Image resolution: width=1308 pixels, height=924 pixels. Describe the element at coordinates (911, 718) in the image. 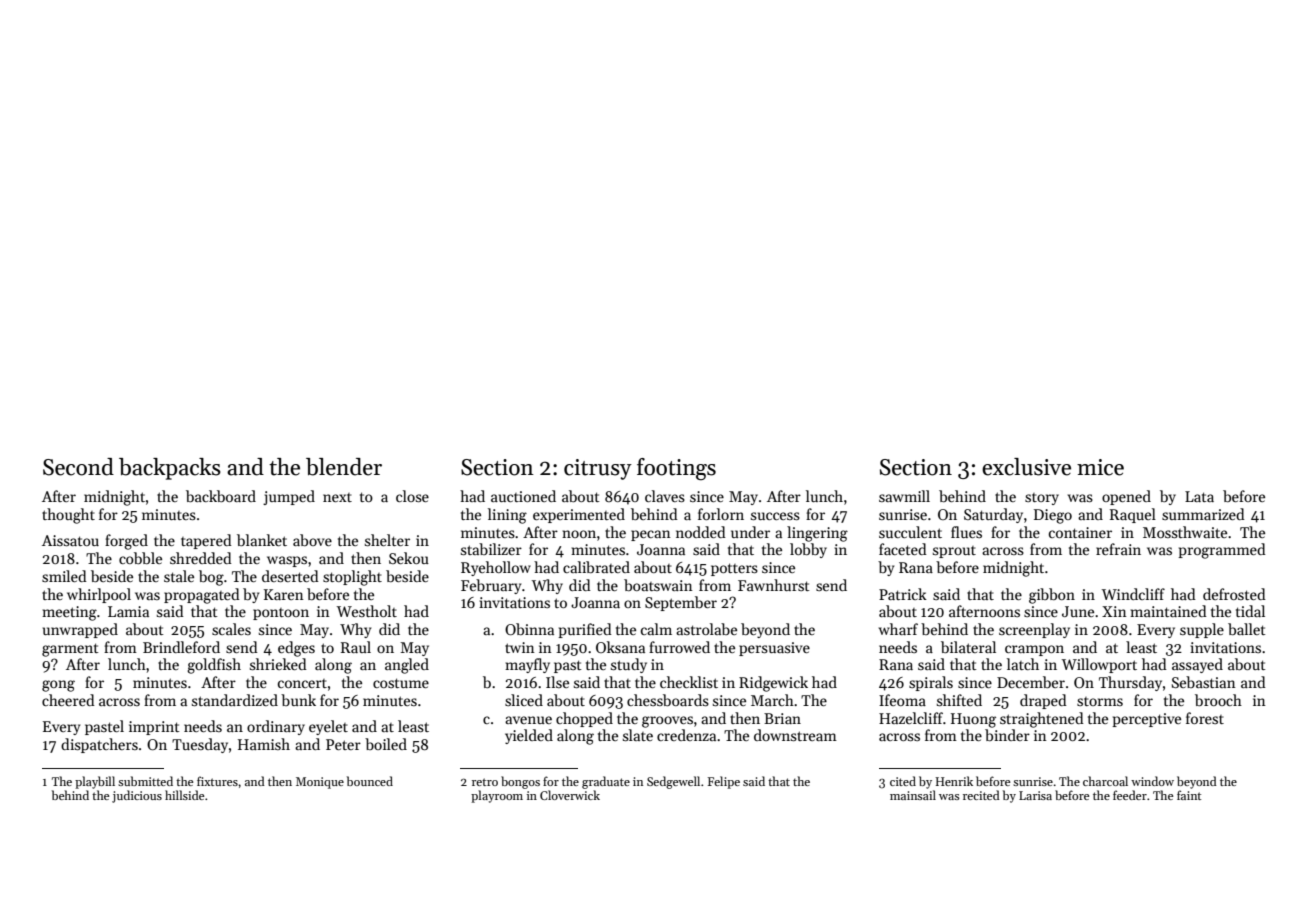

I see `Hazelcliff` at that location.
